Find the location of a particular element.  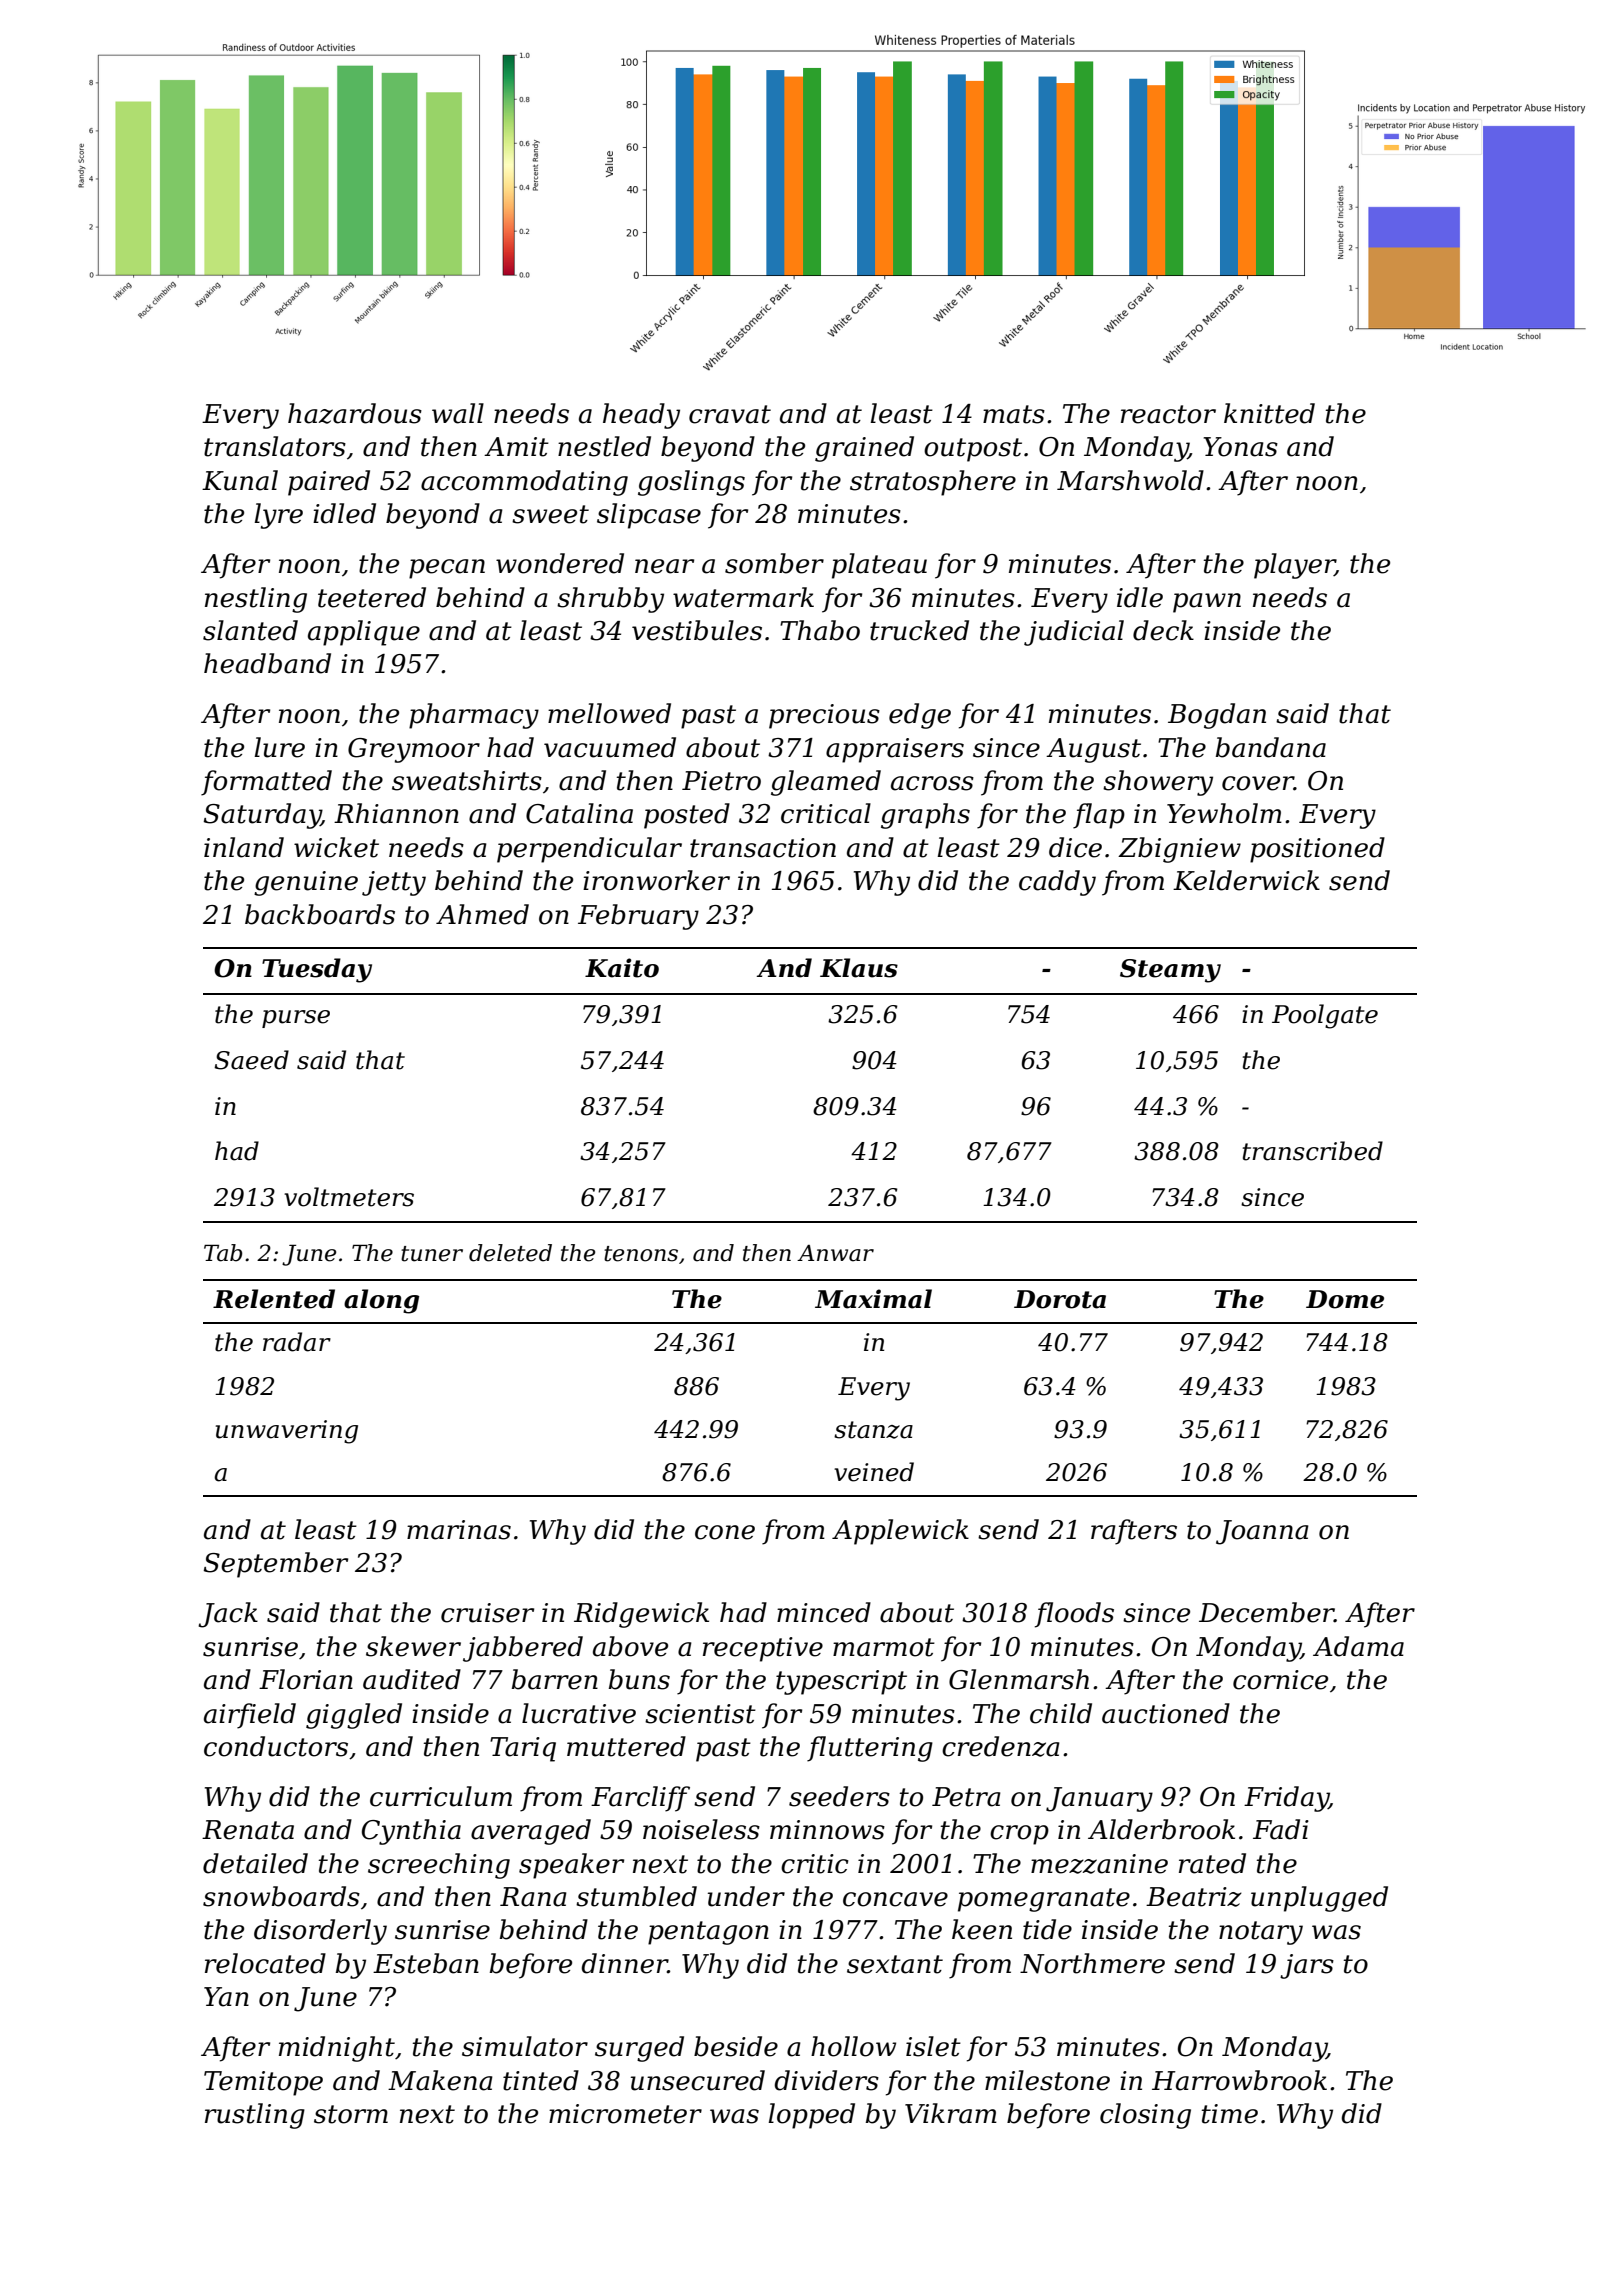

player is located at coordinates (1294, 566).
